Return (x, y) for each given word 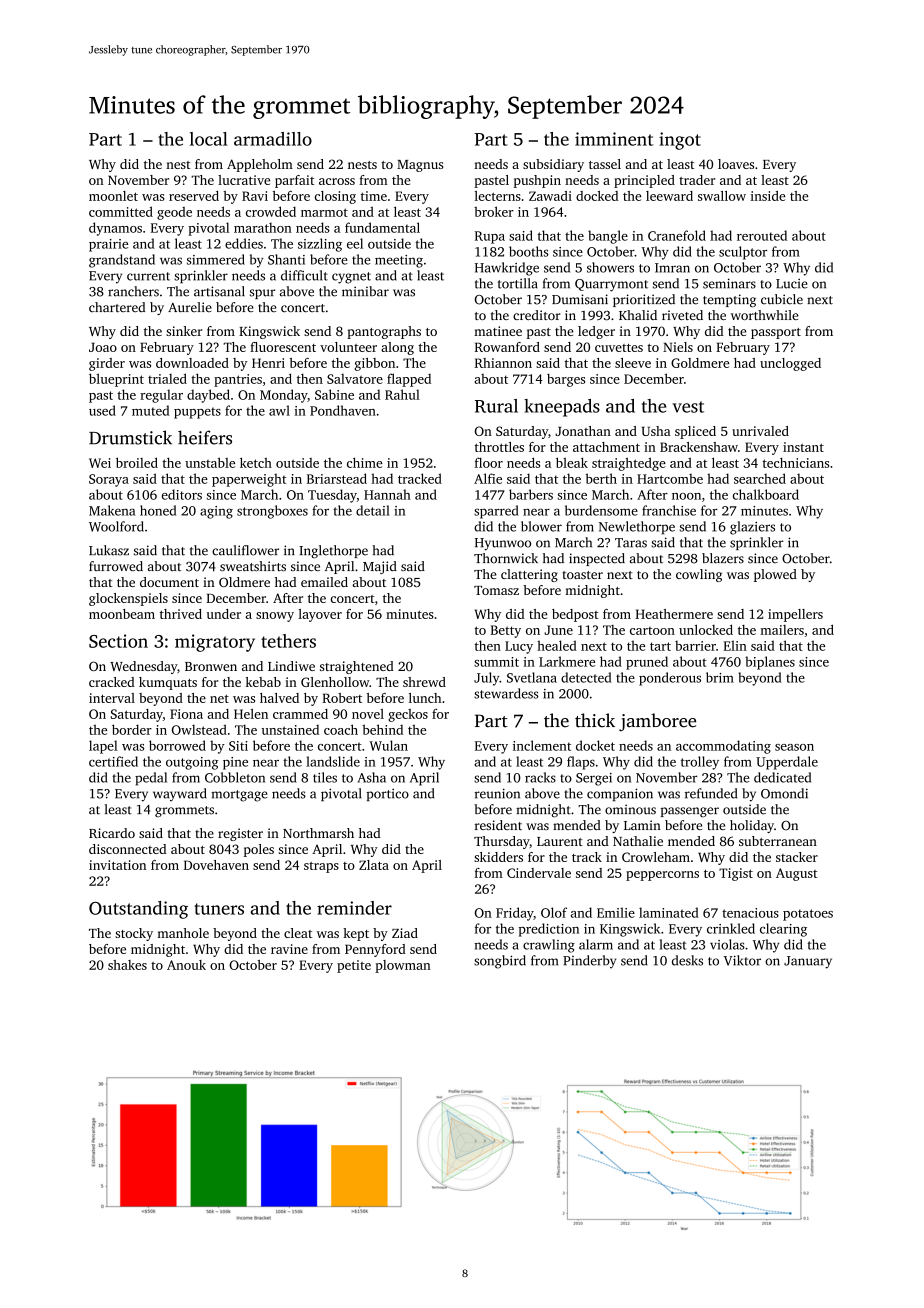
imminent (614, 139)
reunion (497, 793)
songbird (500, 962)
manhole (183, 933)
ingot (680, 141)
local (209, 139)
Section (118, 641)
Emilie (616, 912)
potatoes (808, 915)
